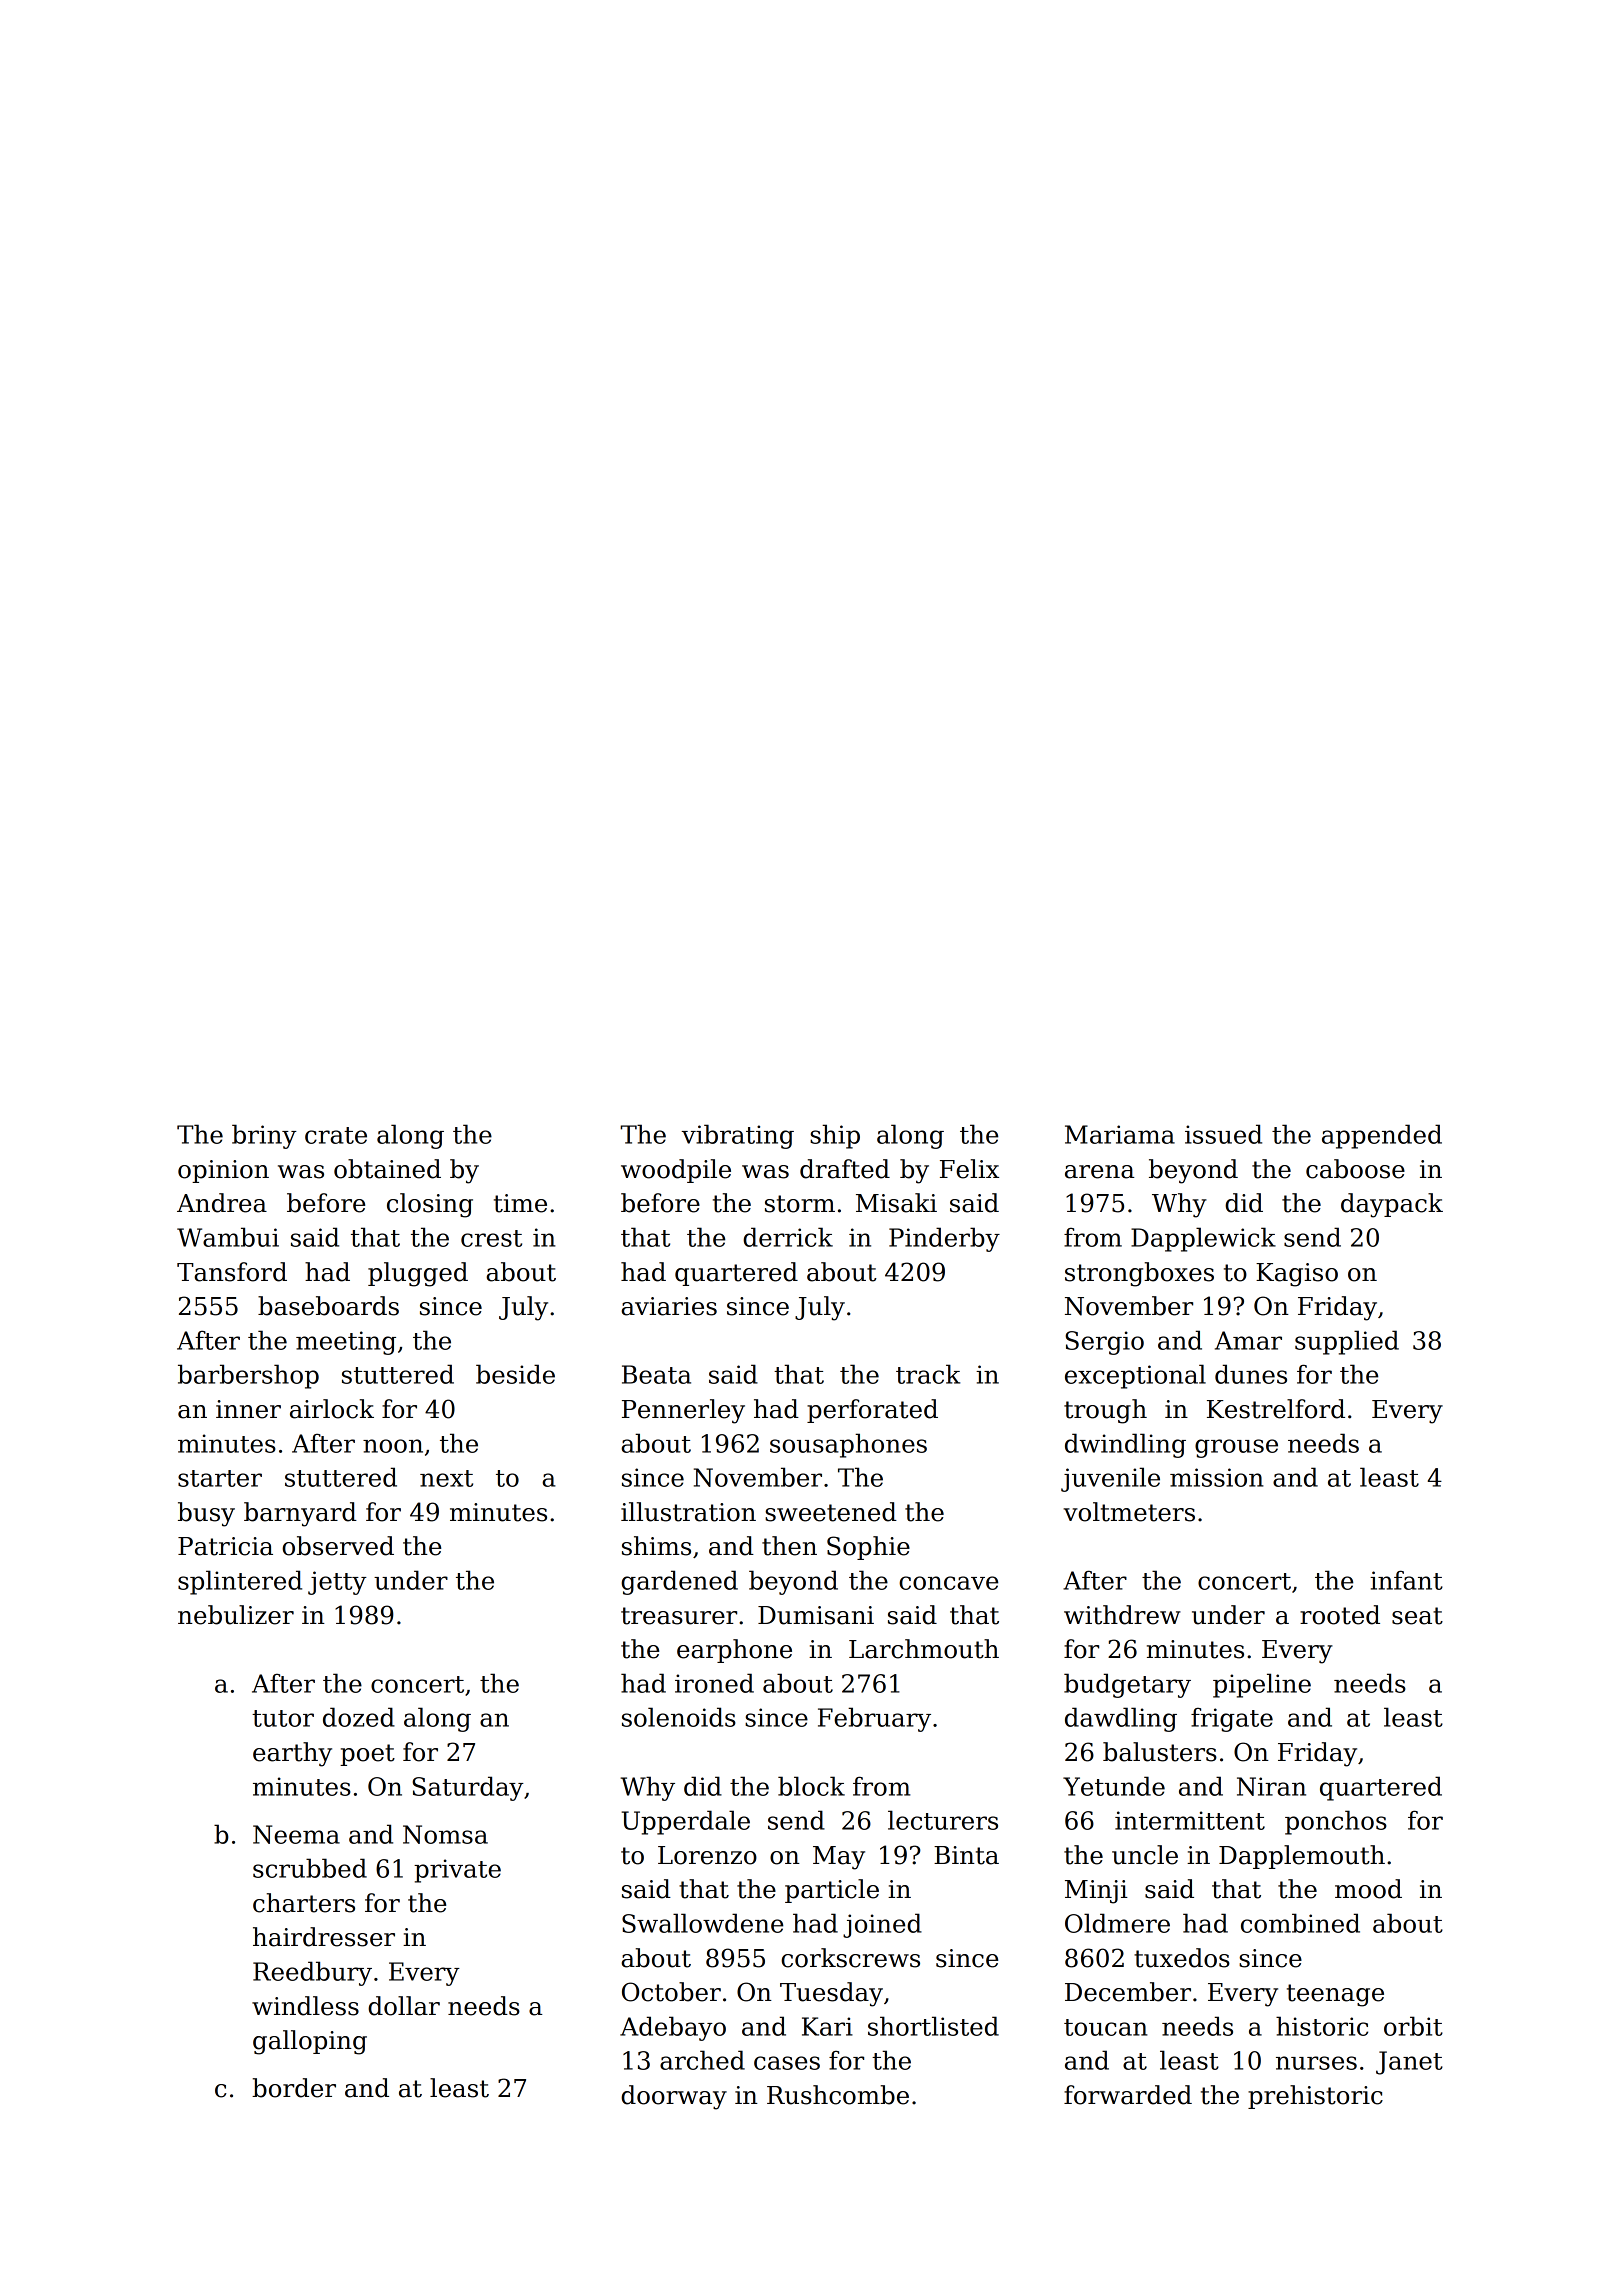 This page has width=1620, height=2292. I want to click on supplied, so click(1347, 1342).
